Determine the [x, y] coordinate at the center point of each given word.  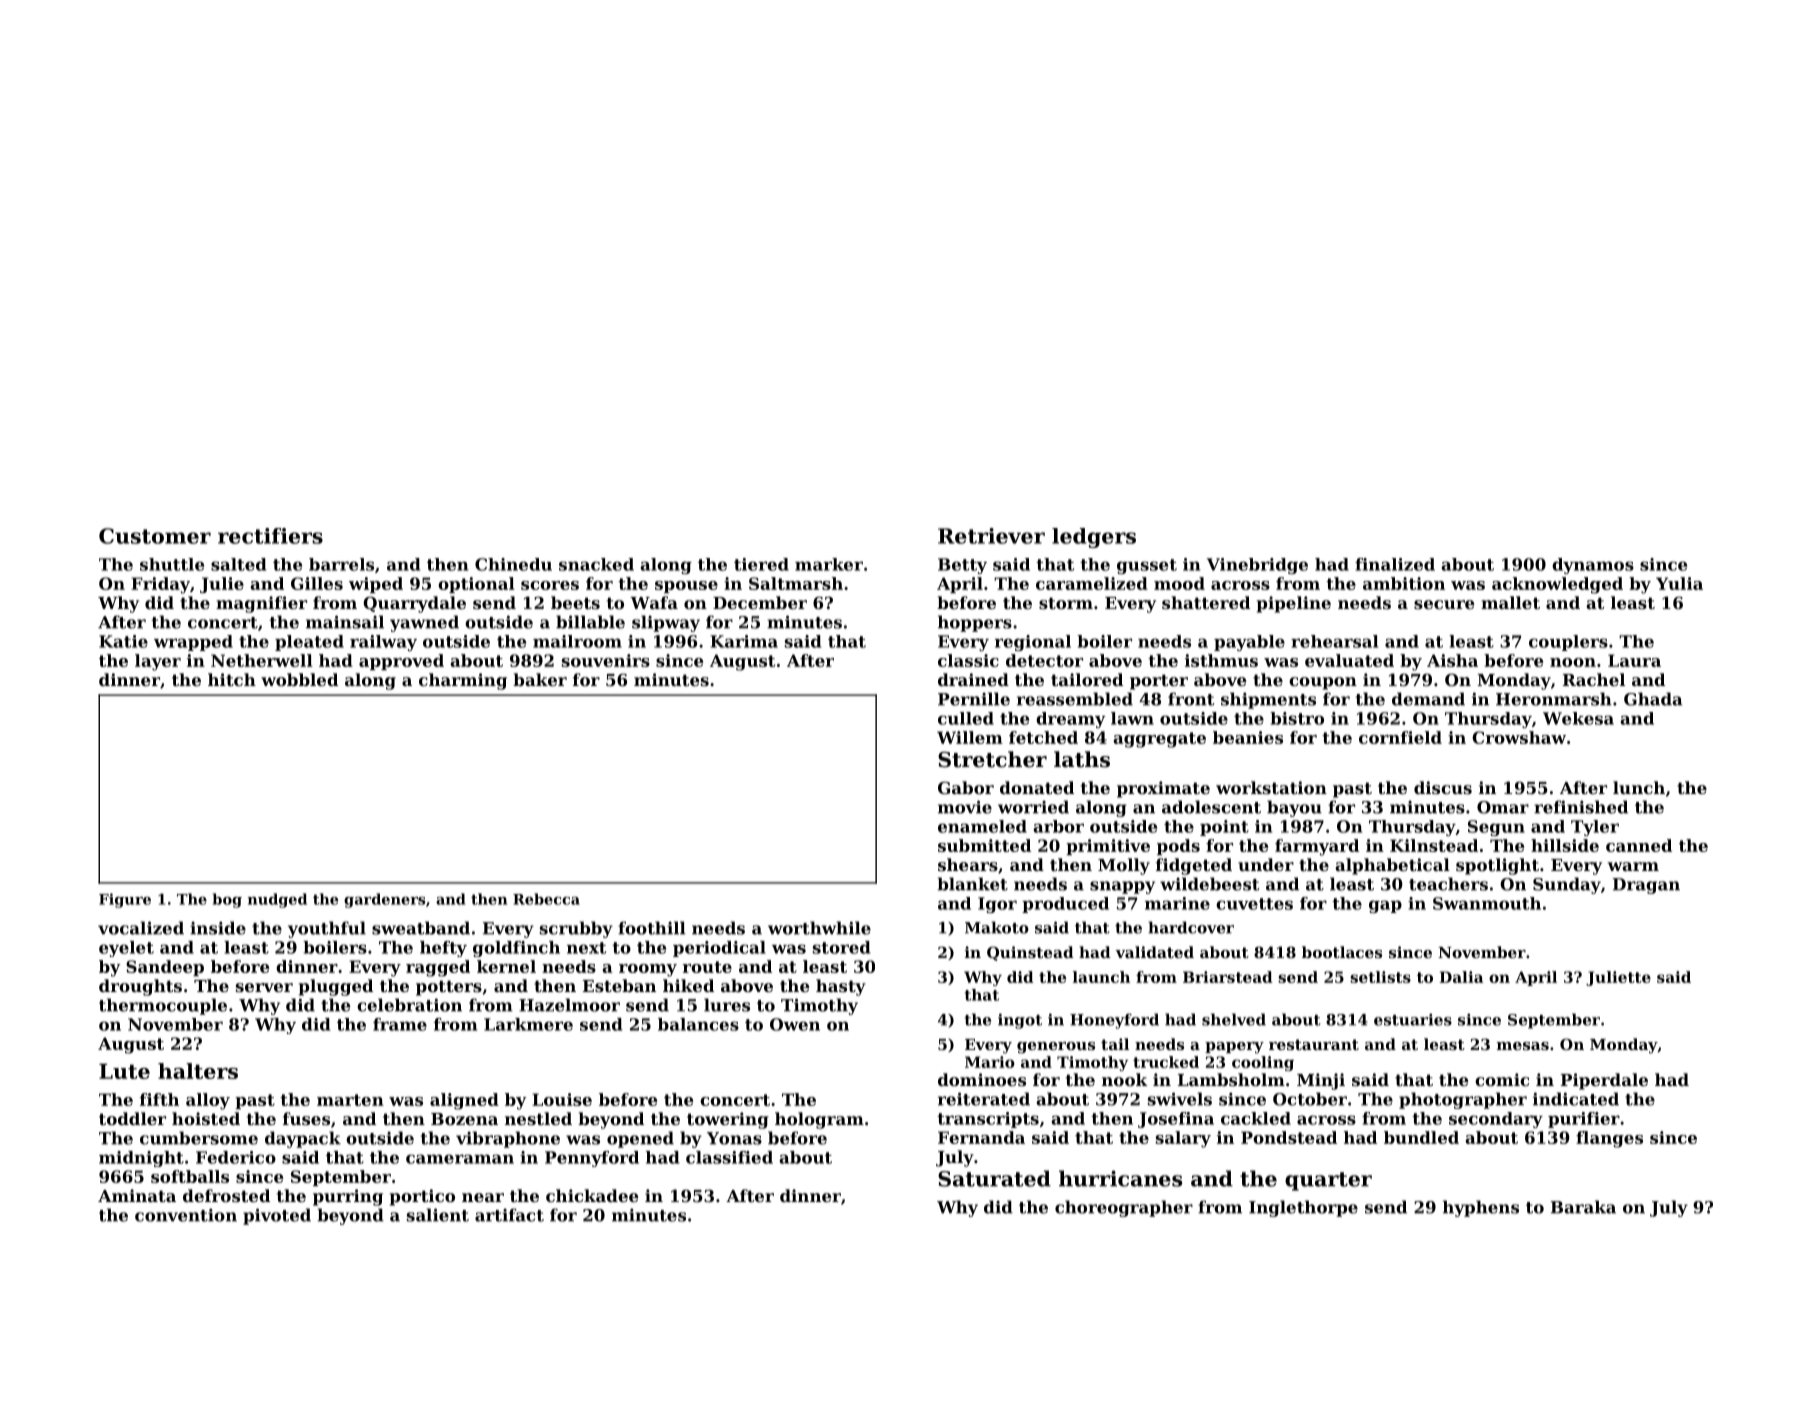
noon [1573, 662]
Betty [962, 566]
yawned [424, 623]
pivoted [277, 1216]
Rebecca [546, 899]
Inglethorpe [1303, 1208]
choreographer [1124, 1208]
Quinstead [1030, 953]
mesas [1523, 1046]
